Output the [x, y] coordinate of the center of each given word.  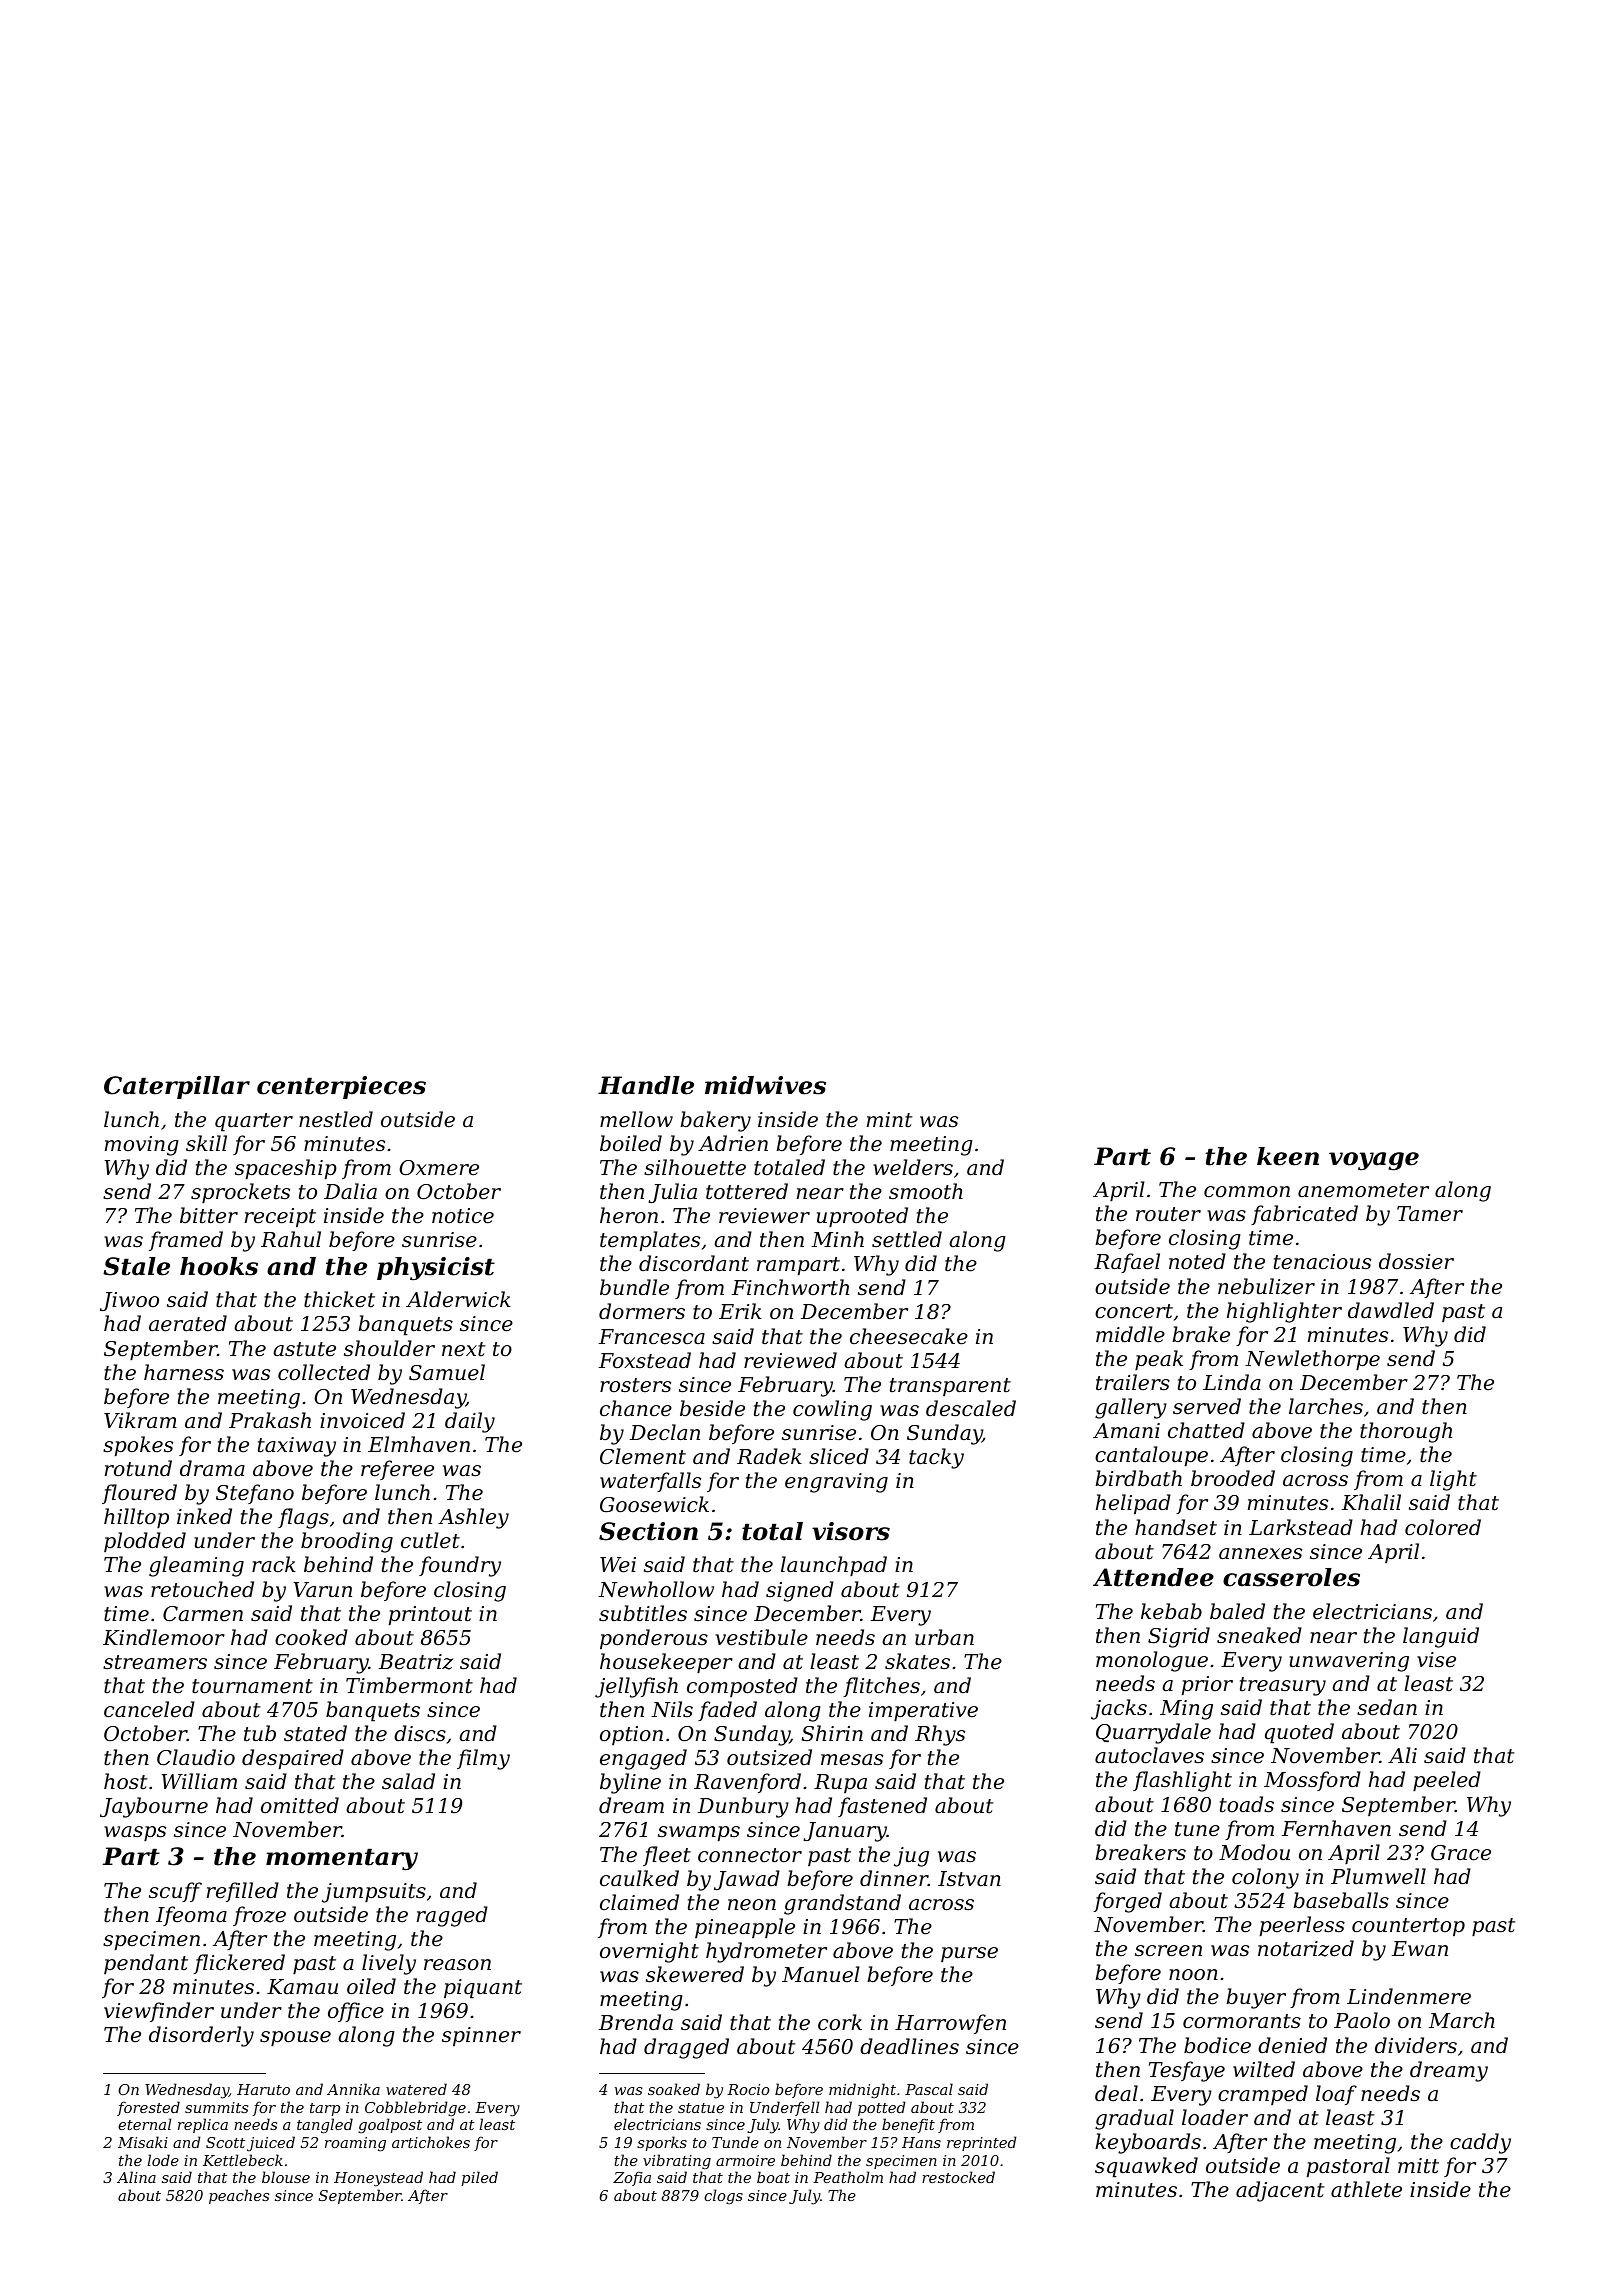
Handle [646, 1085]
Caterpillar [177, 1087]
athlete [1366, 2189]
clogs [723, 2197]
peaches [239, 2196]
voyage [1374, 1161]
